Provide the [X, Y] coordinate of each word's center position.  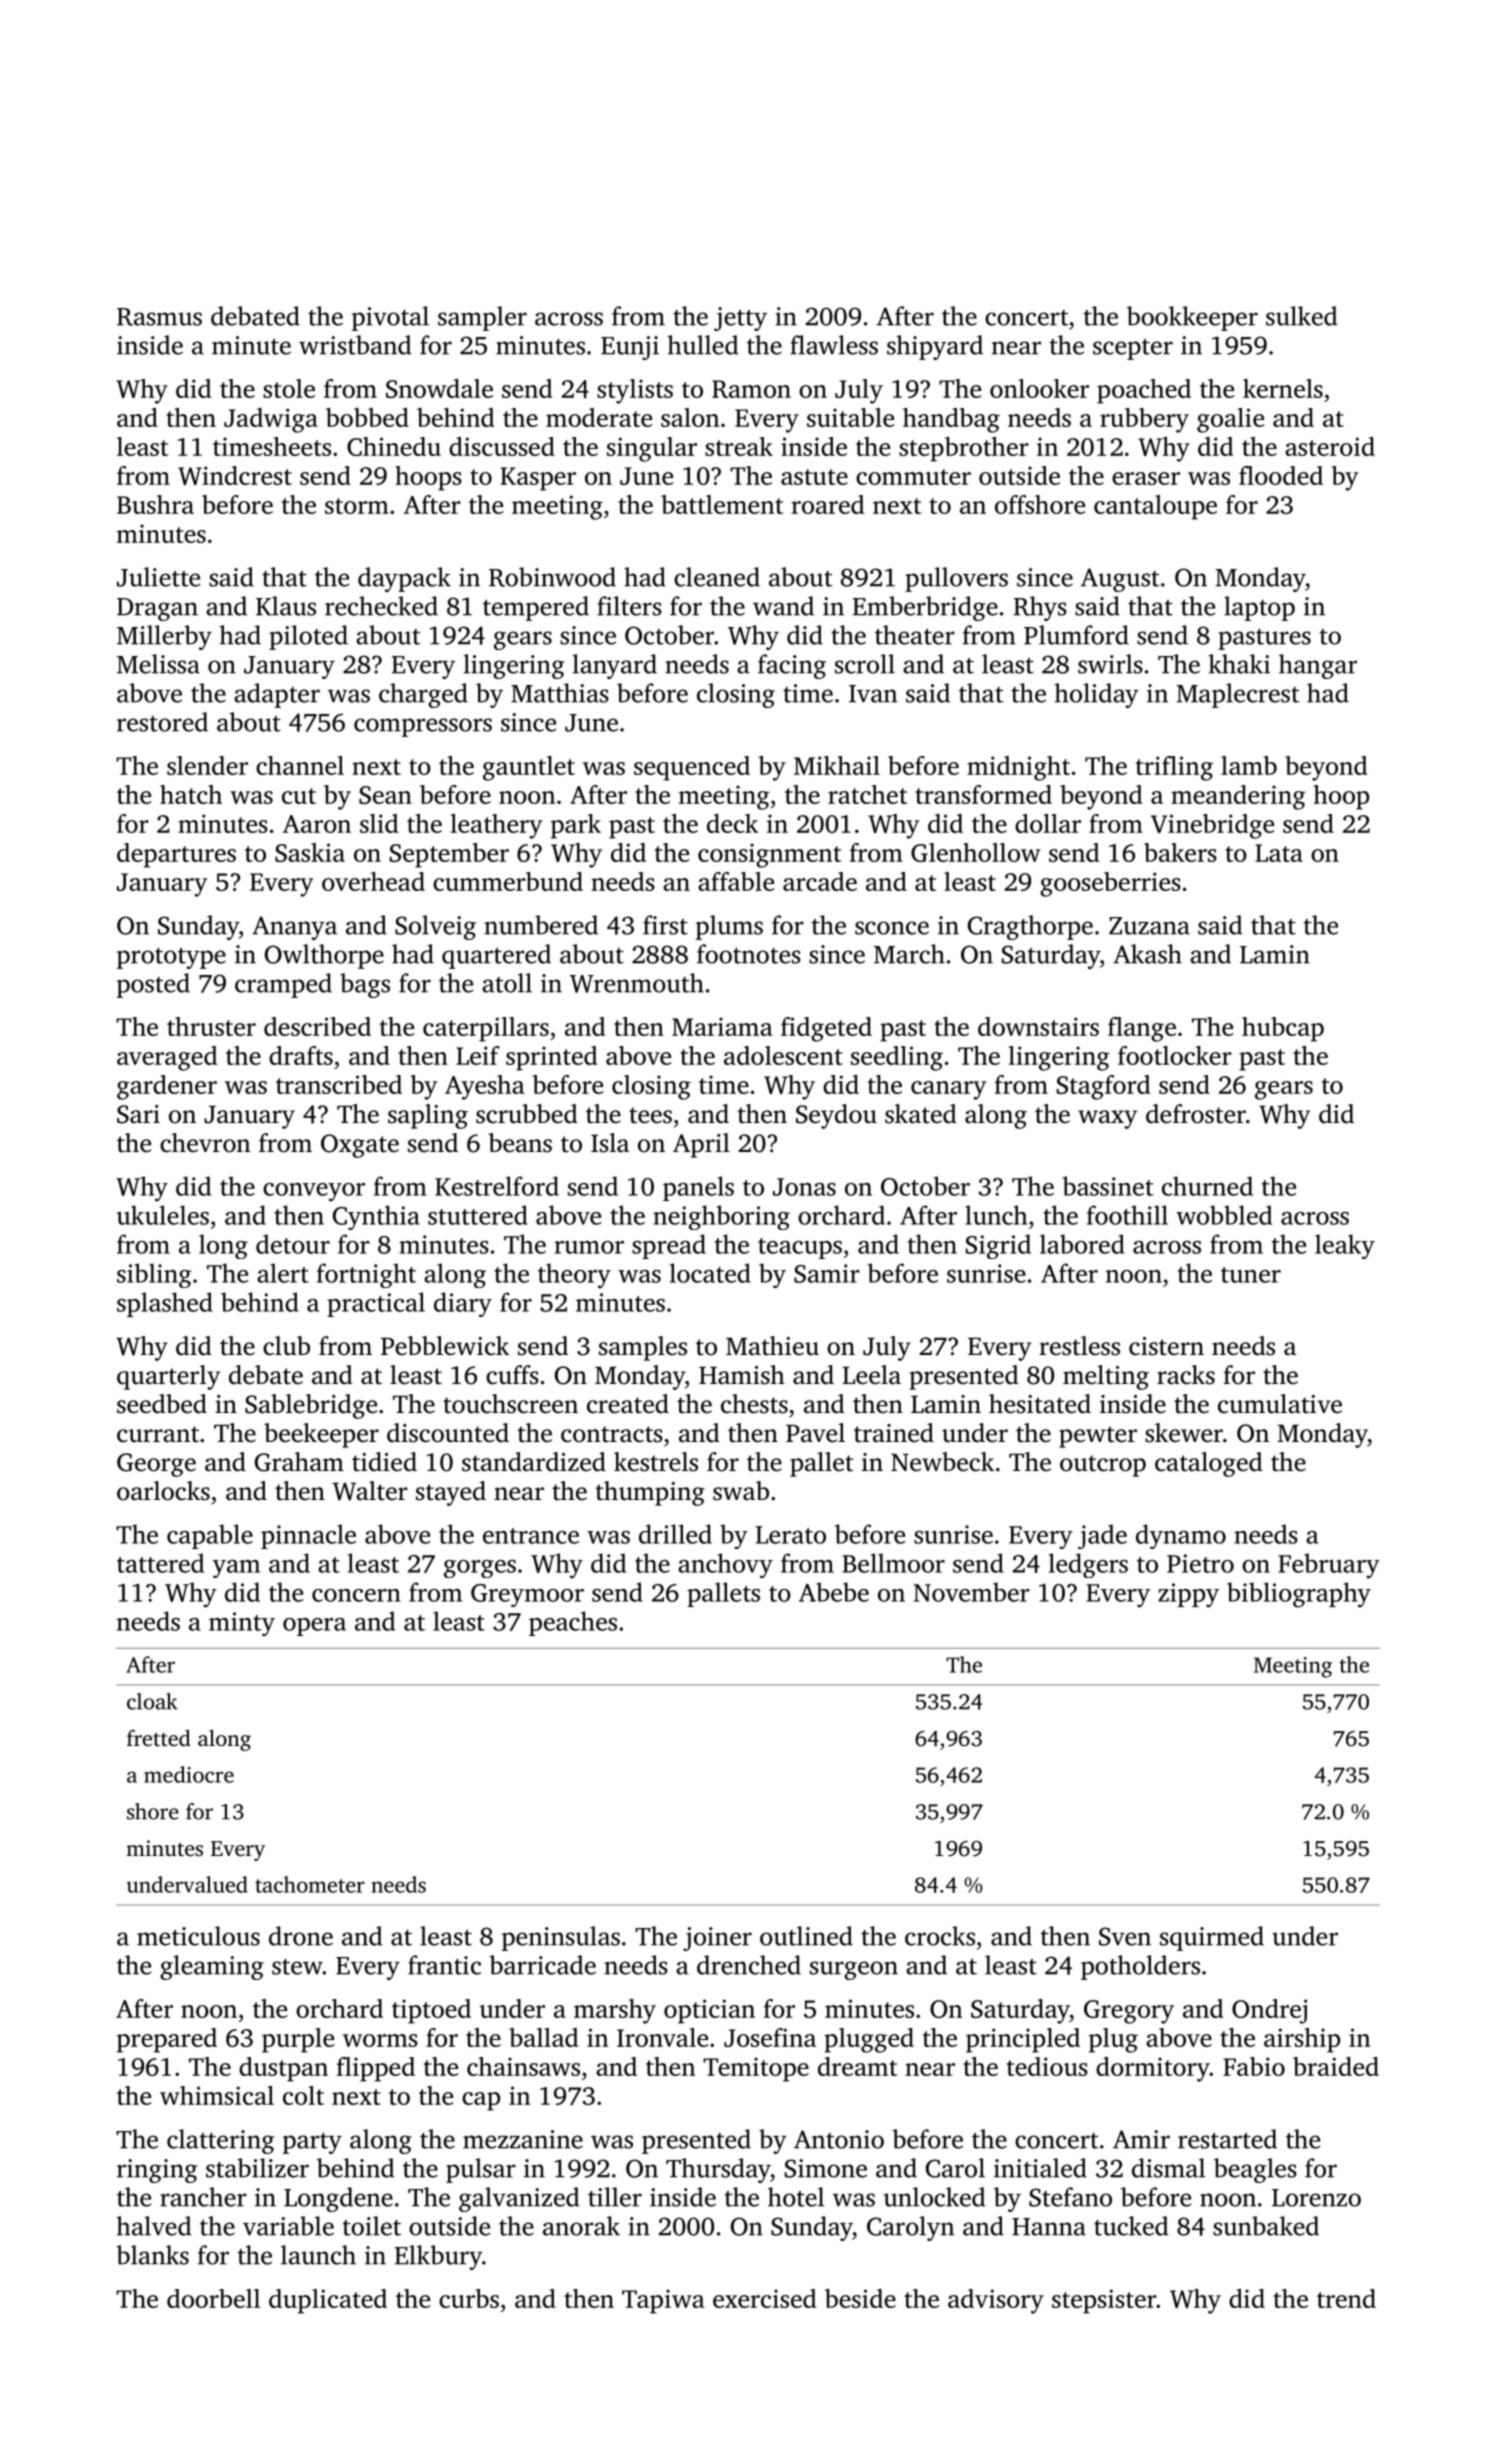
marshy [615, 2011]
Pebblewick [445, 1346]
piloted [308, 637]
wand [783, 606]
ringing [157, 2171]
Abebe [834, 1592]
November [971, 1592]
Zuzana [1149, 926]
